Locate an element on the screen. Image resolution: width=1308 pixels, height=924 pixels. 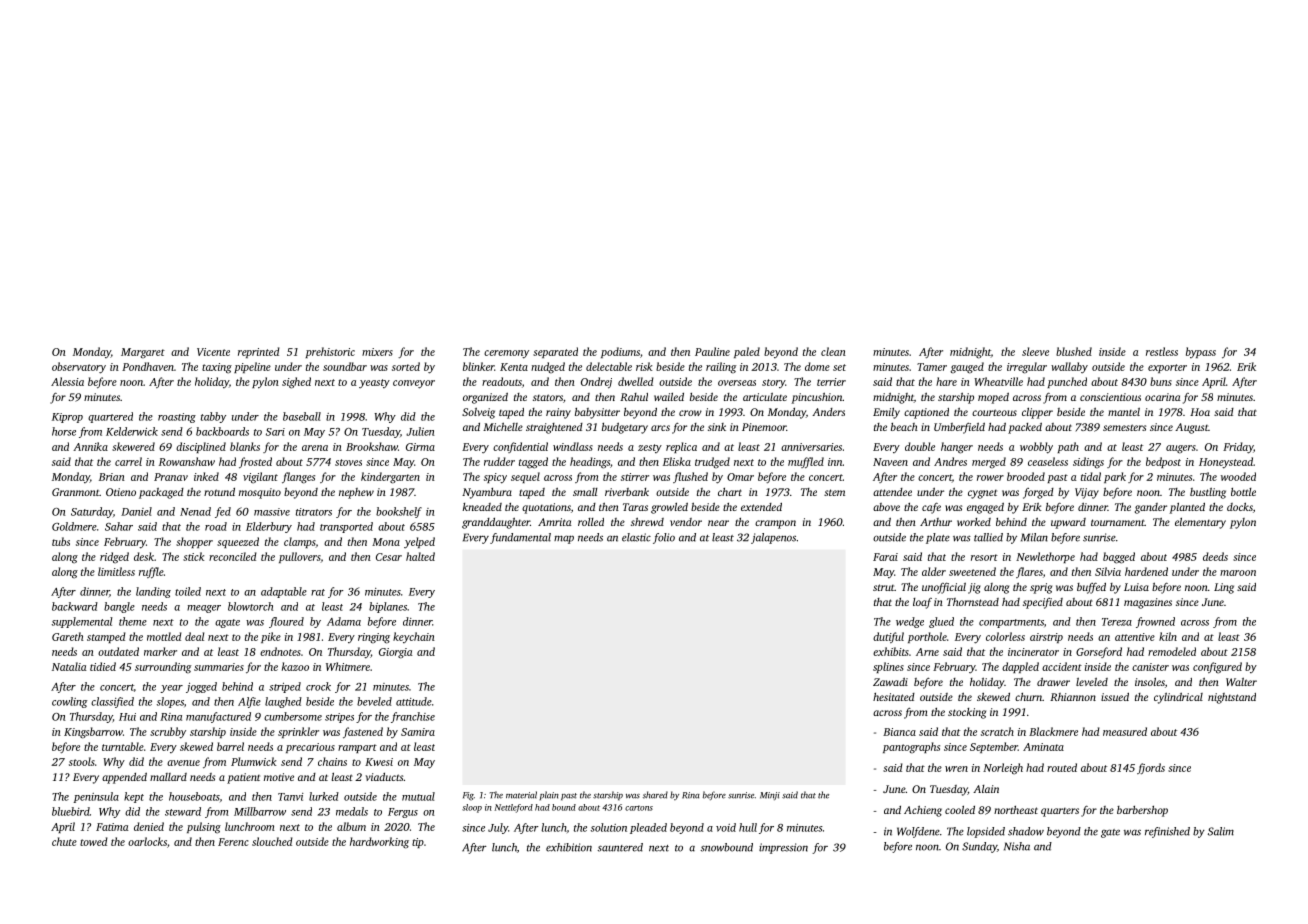
windlass is located at coordinates (573, 446).
